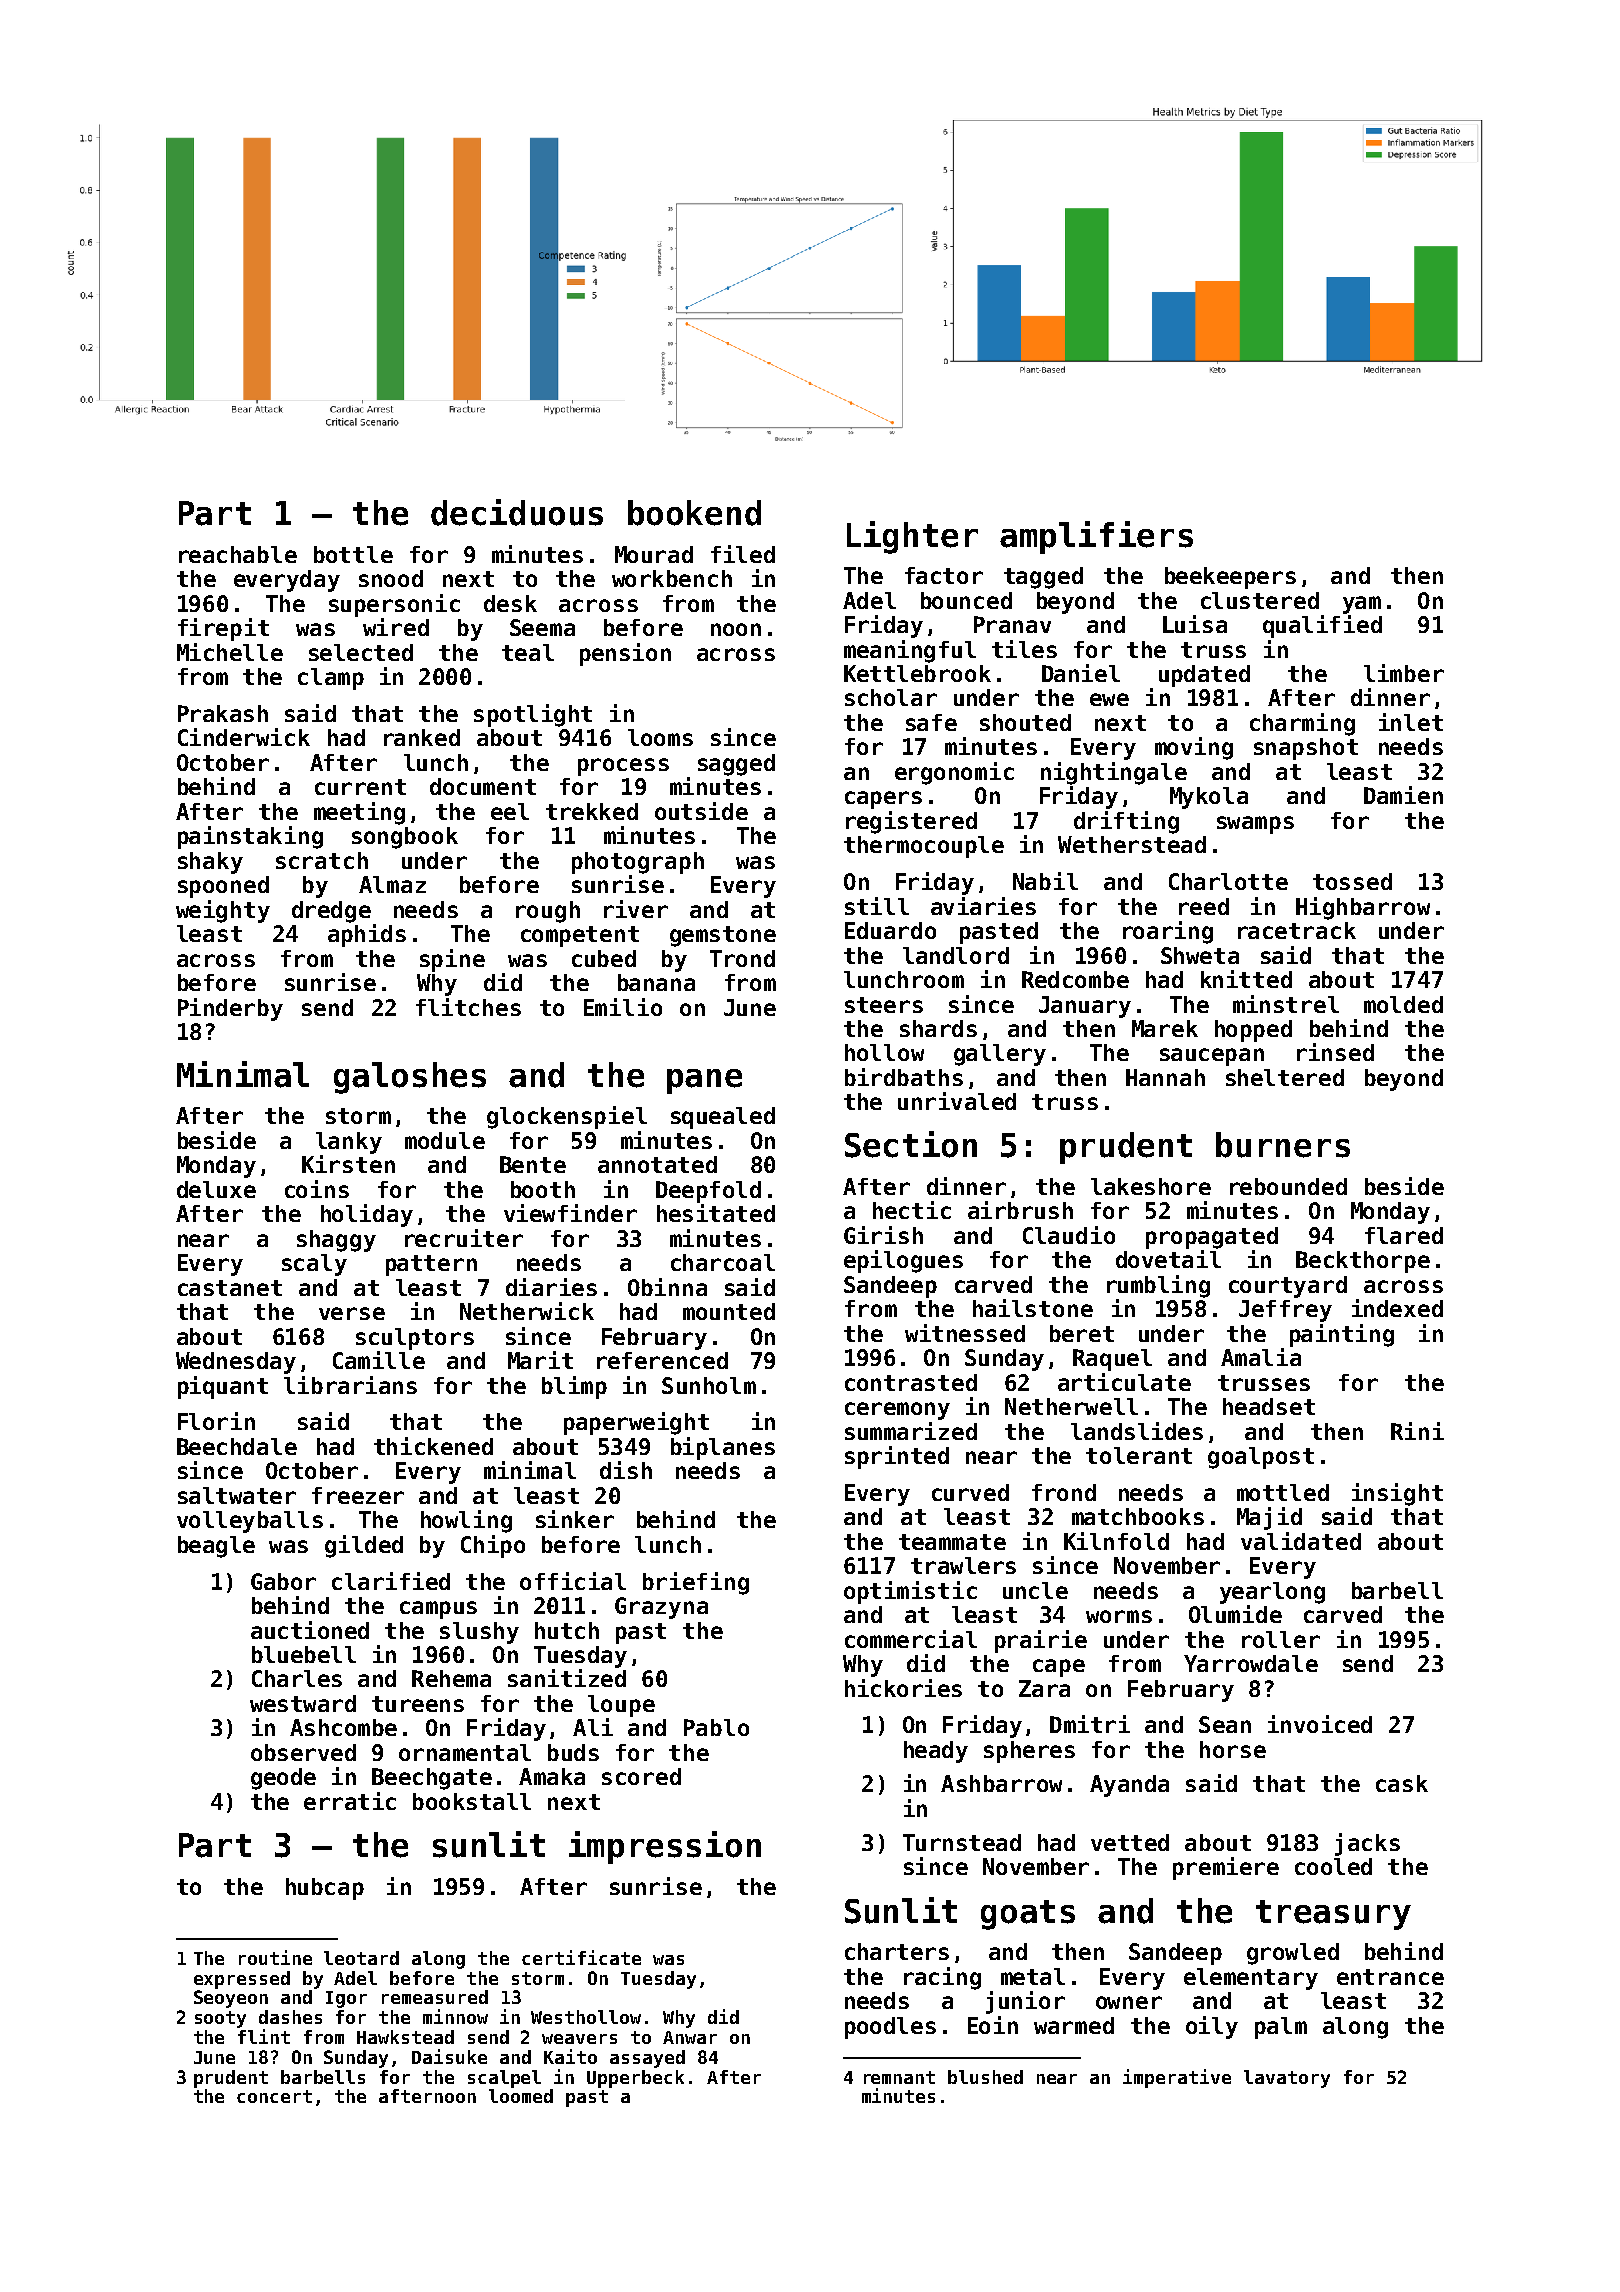  What do you see at coordinates (660, 737) in the screenshot?
I see `looms` at bounding box center [660, 737].
